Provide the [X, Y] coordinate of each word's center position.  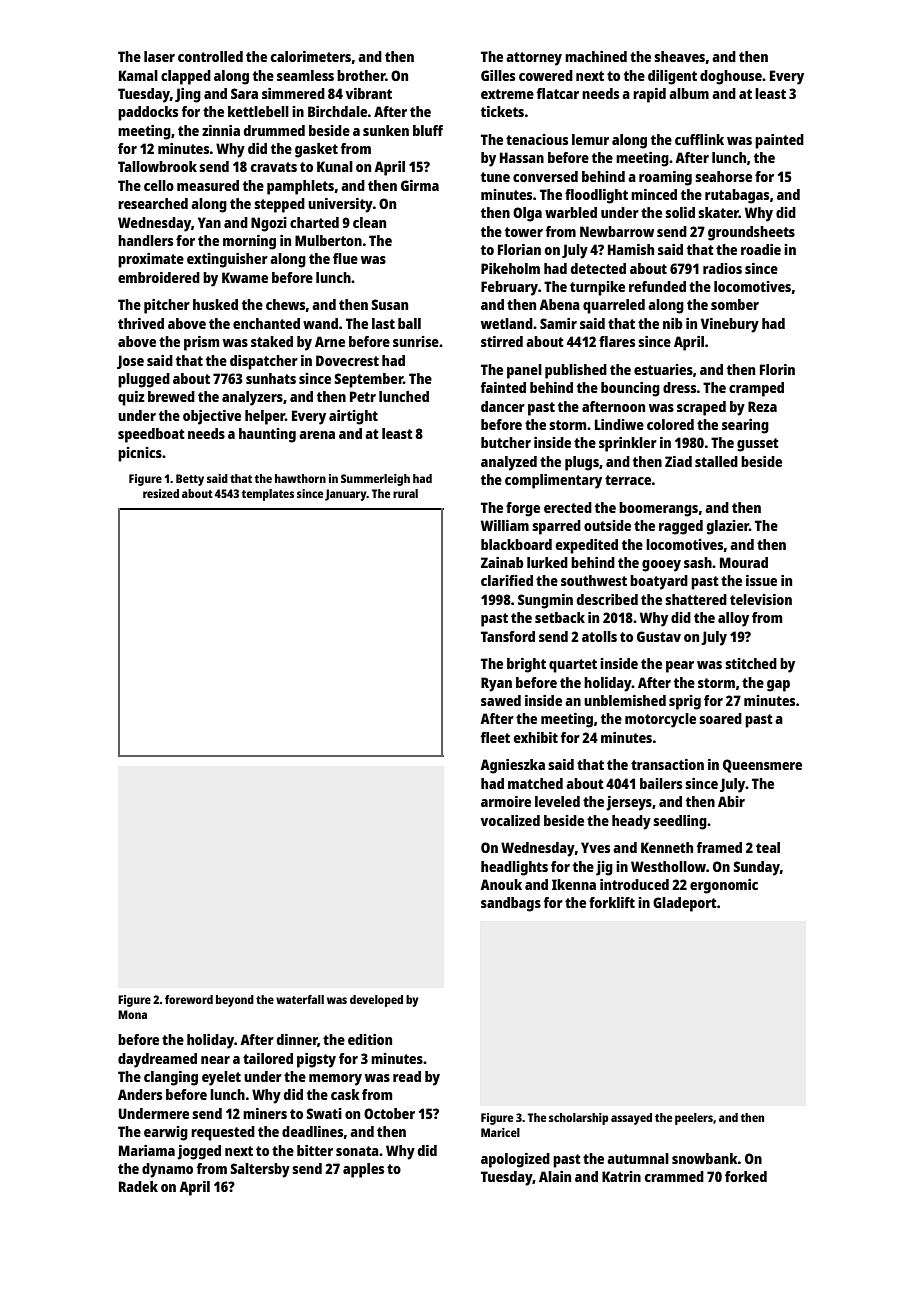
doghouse [731, 77]
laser [159, 56]
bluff [428, 130]
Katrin [621, 1176]
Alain [555, 1176]
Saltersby [260, 1170]
